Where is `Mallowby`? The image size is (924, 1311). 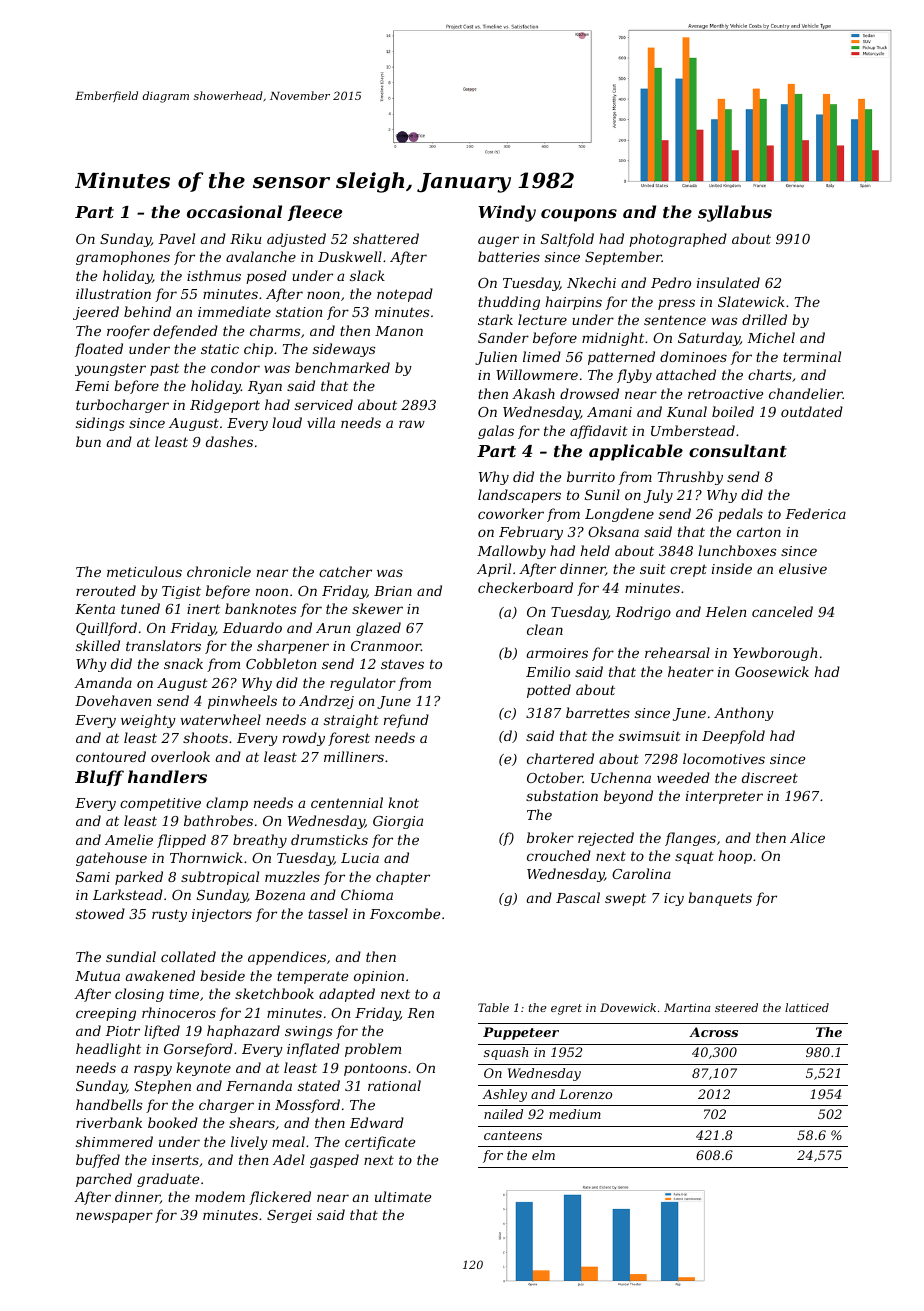
Mallowby is located at coordinates (511, 552).
